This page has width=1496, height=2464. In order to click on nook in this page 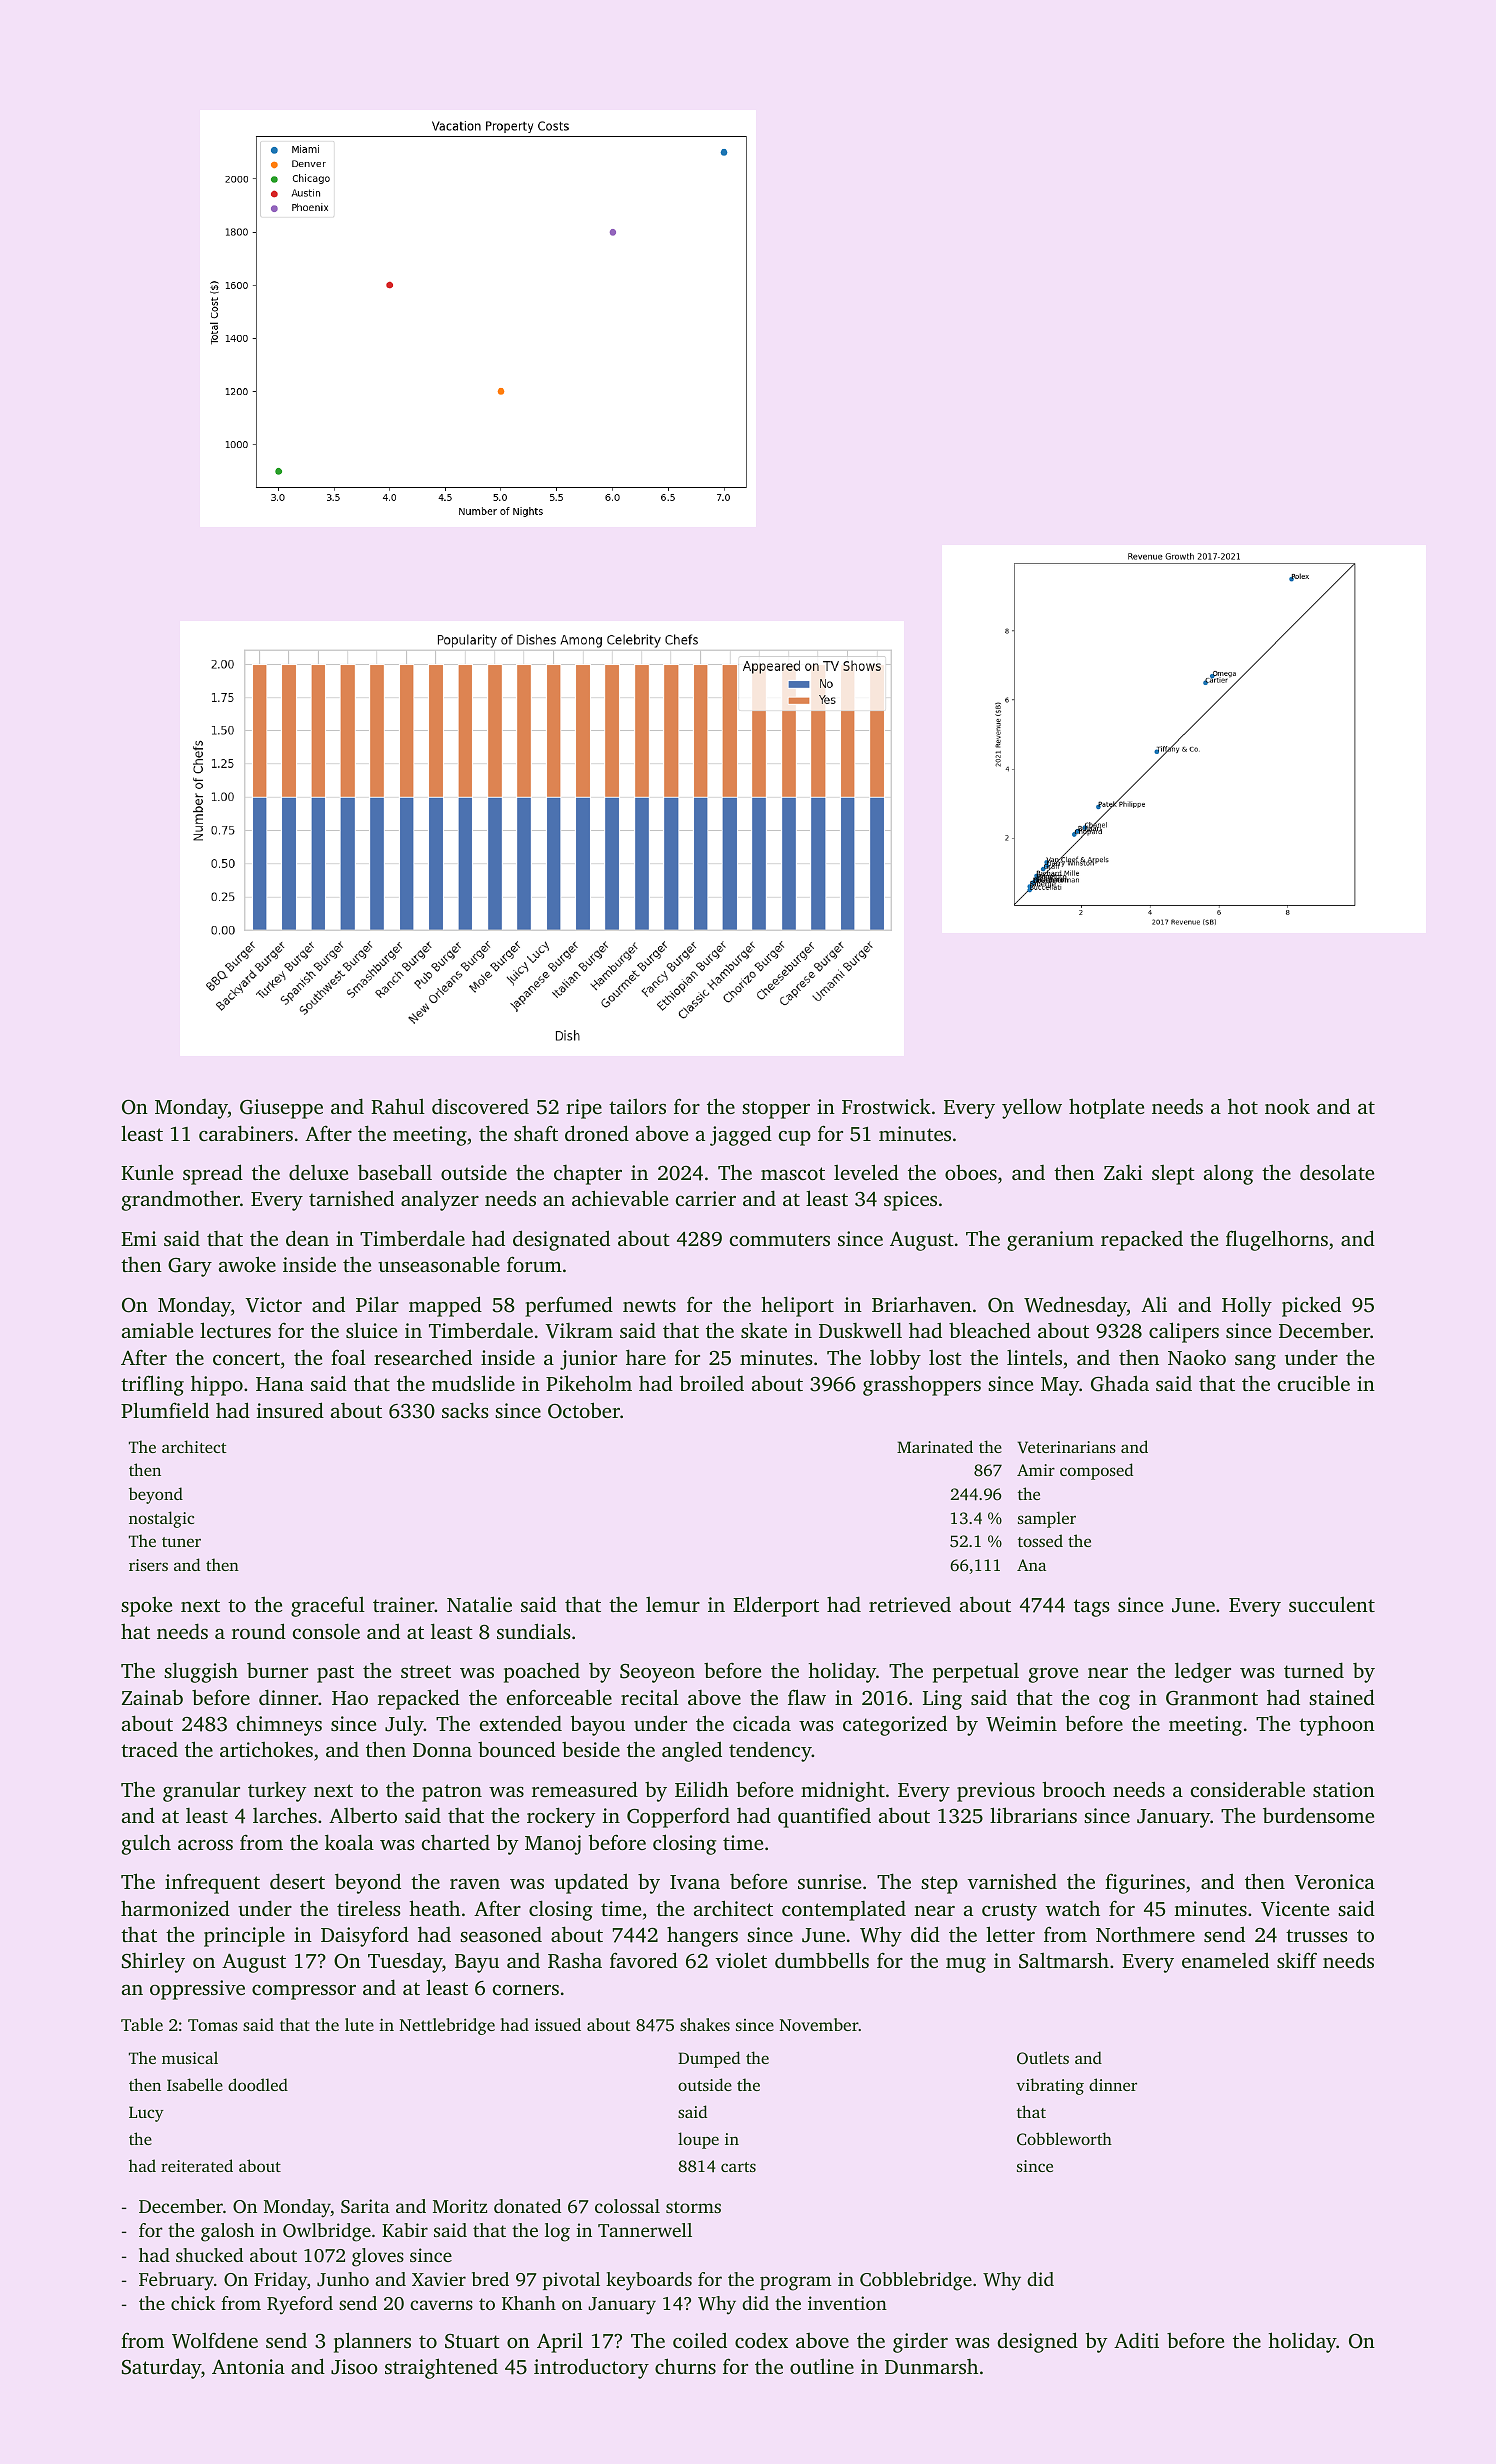, I will do `click(1287, 1106)`.
